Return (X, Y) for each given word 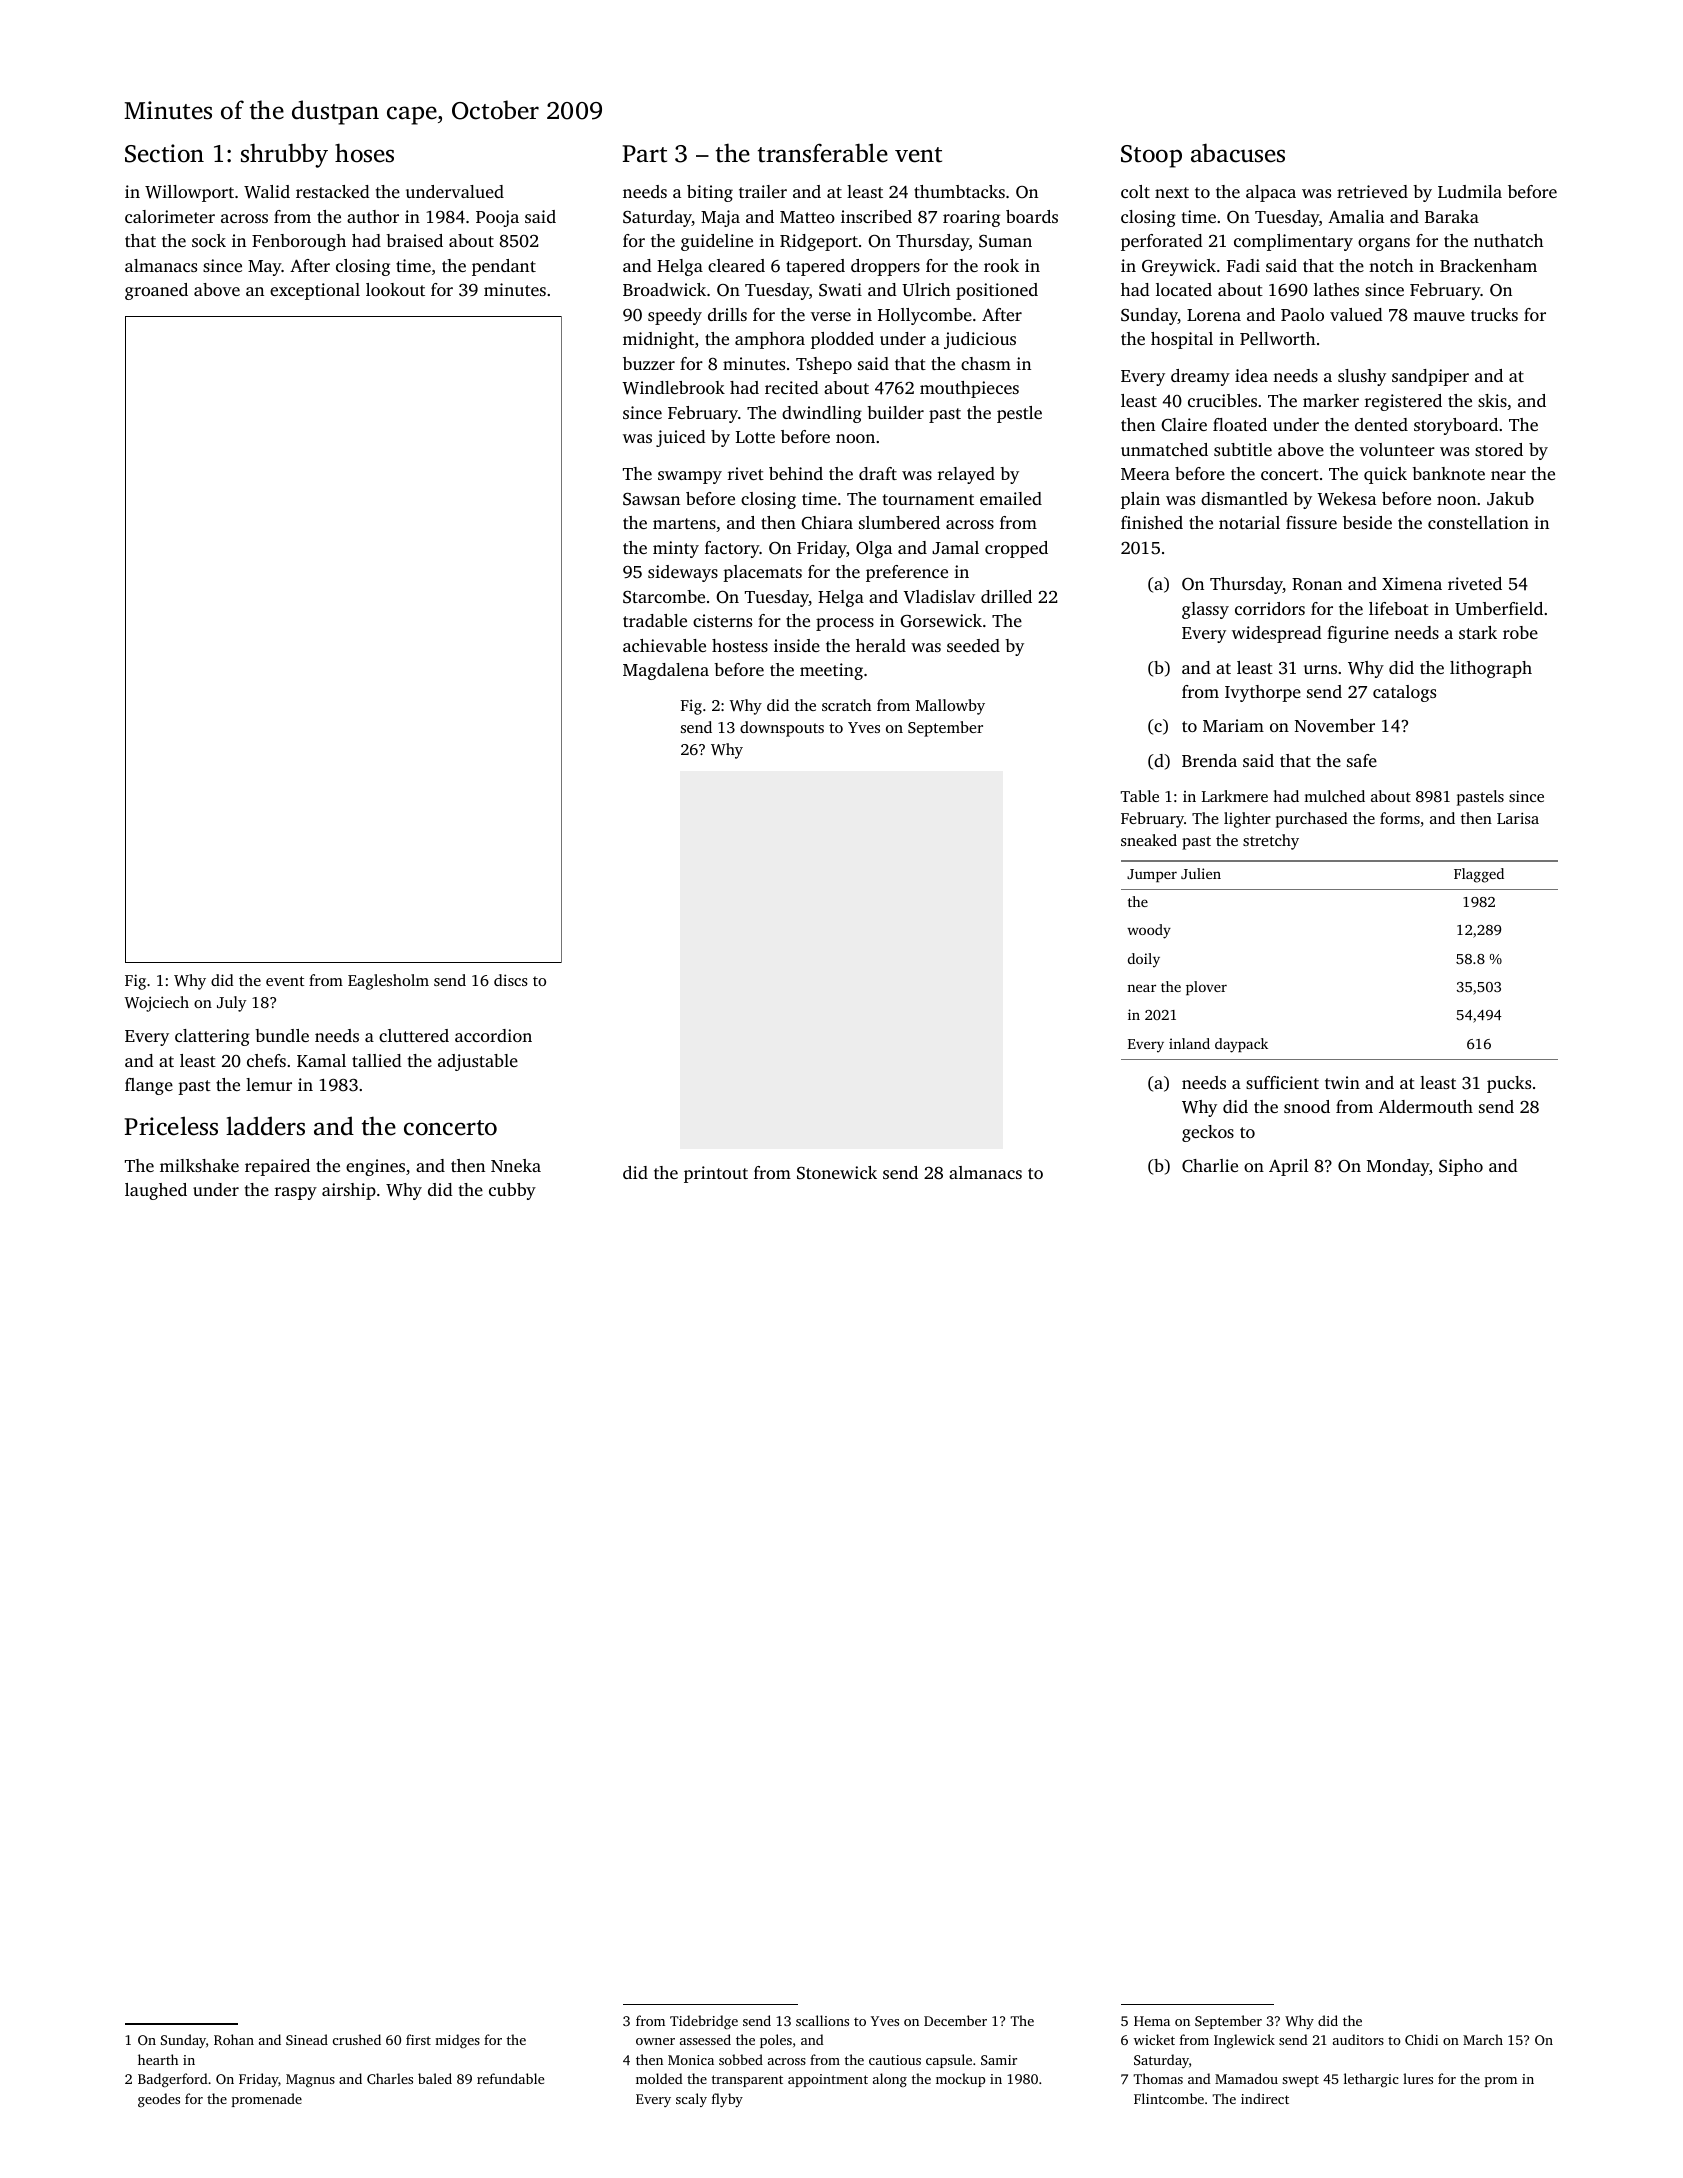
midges (457, 2041)
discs (511, 980)
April (1288, 1167)
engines (375, 1167)
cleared (736, 265)
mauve (1439, 316)
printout (716, 1174)
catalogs (1404, 693)
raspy (296, 1193)
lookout (395, 289)
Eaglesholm (388, 982)
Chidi (1421, 2039)
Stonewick (837, 1173)
